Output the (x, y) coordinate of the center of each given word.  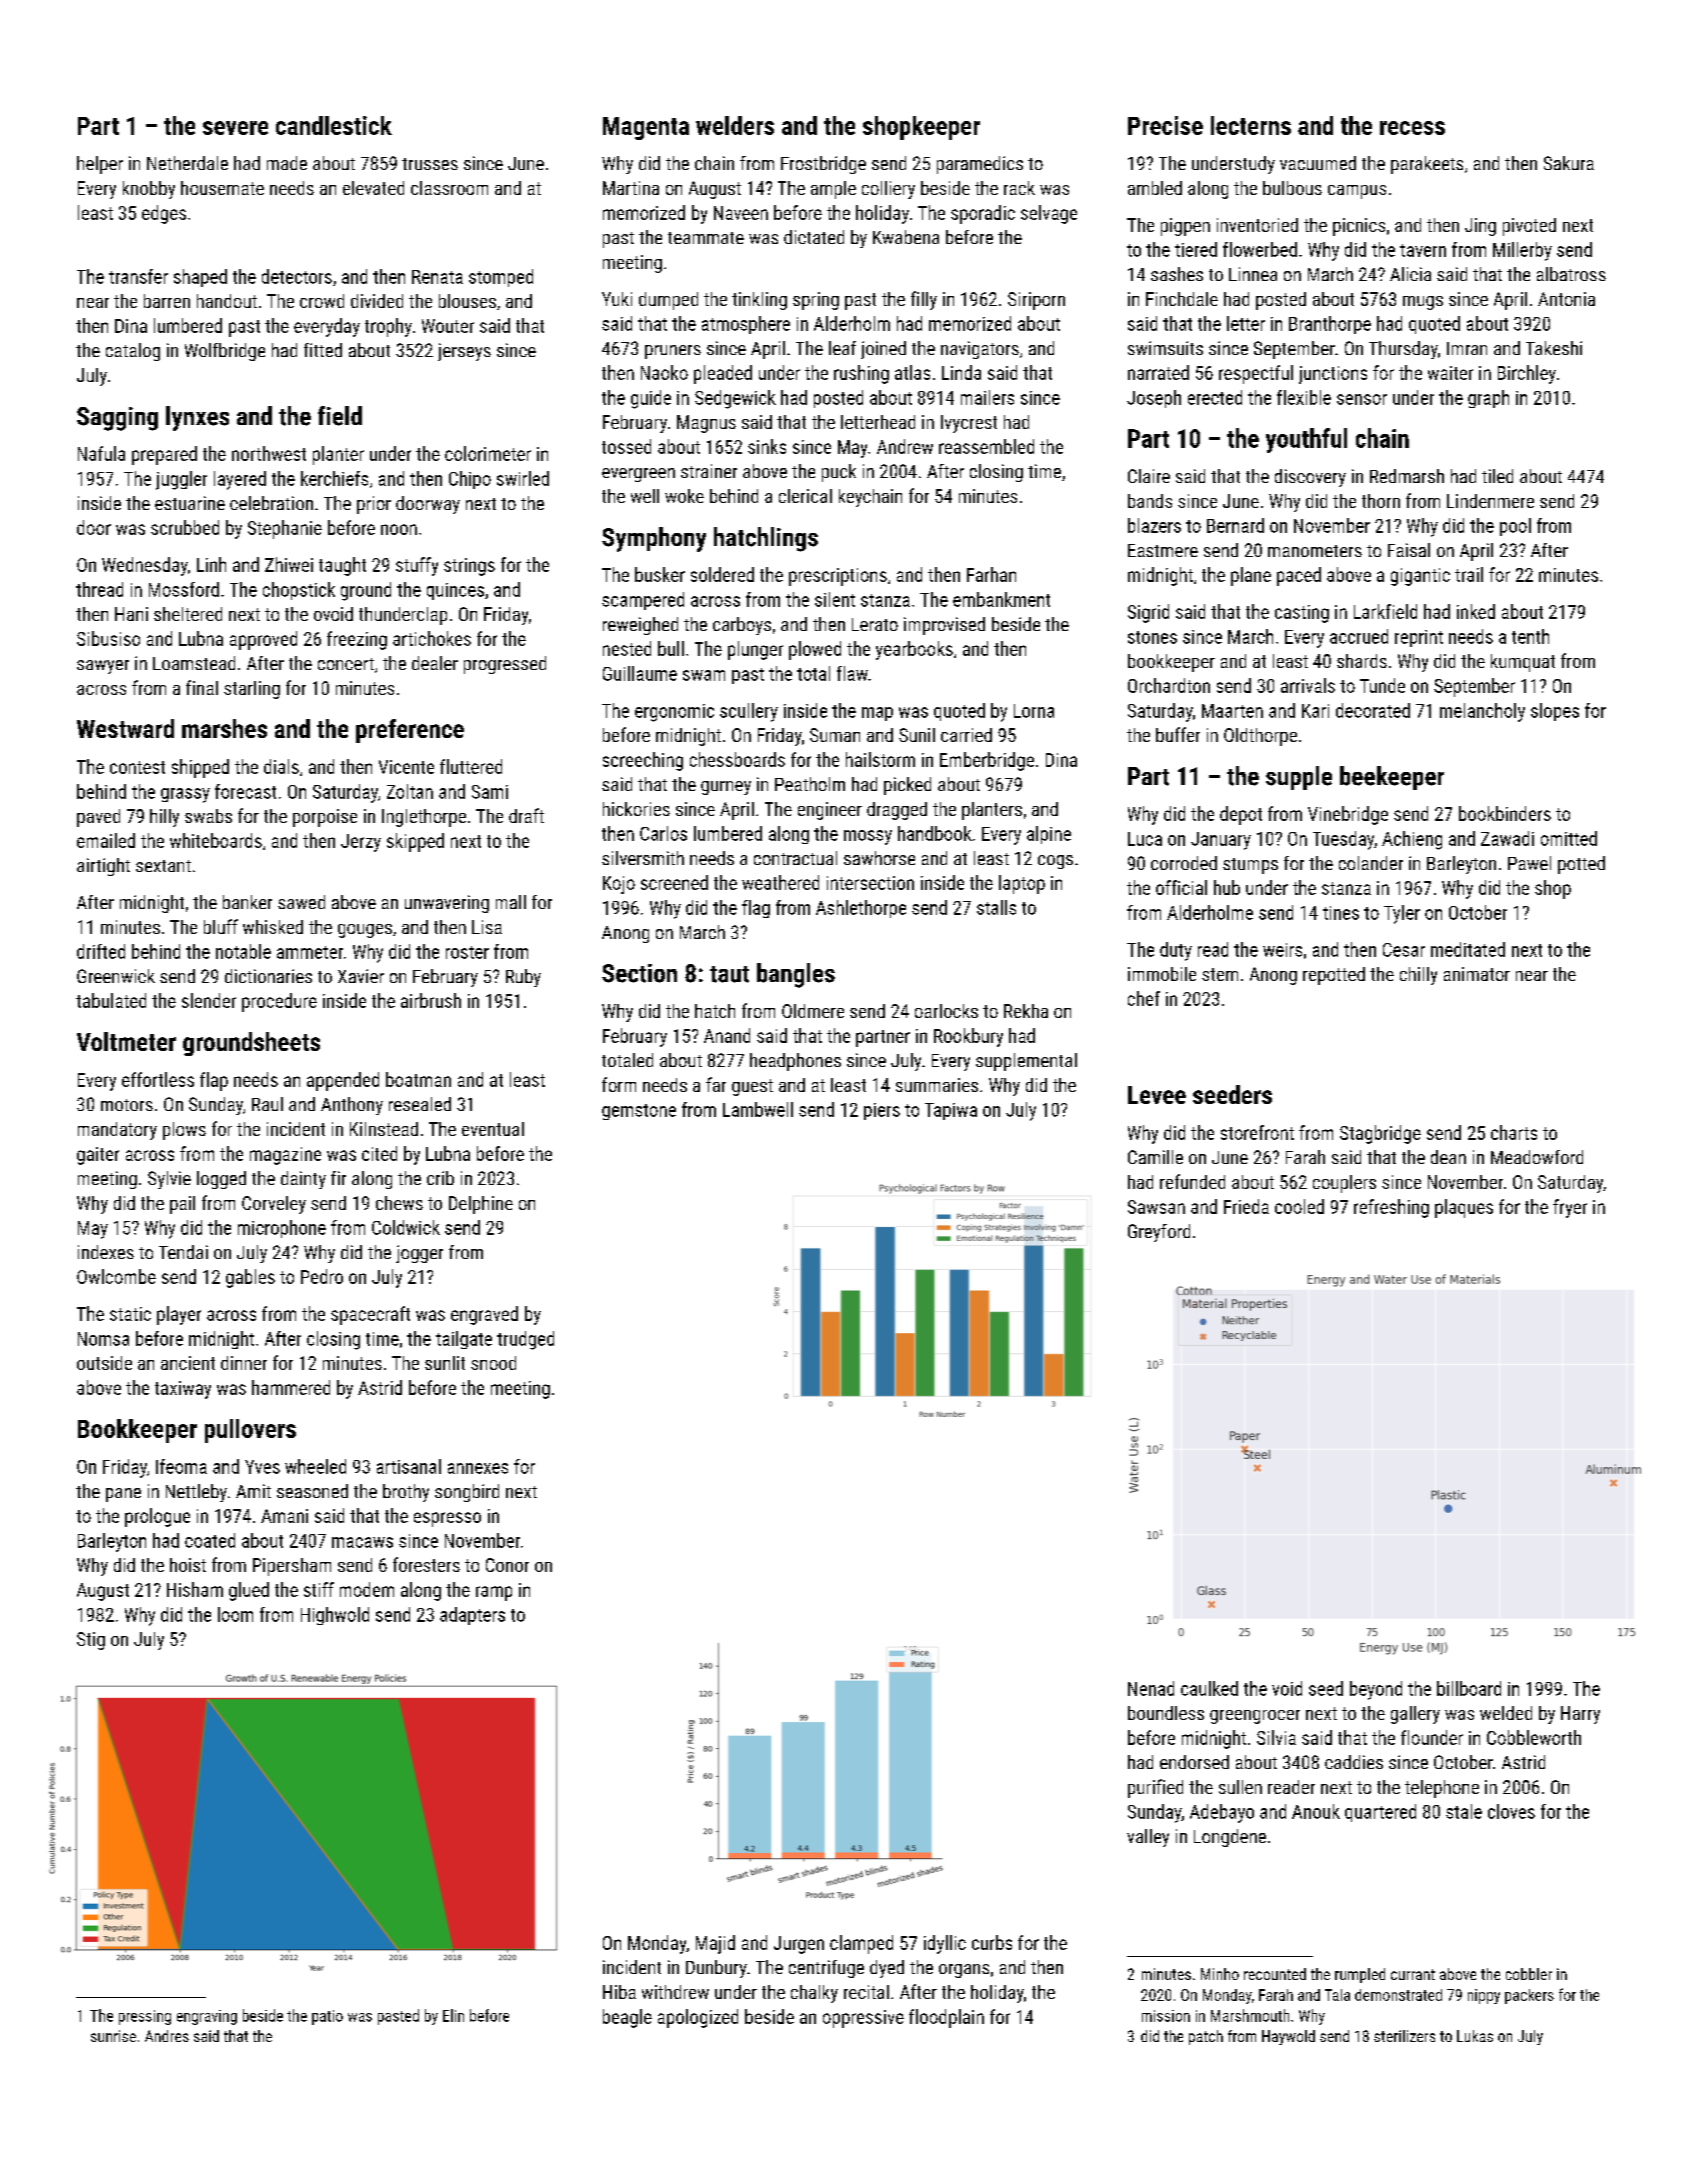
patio (327, 2017)
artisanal (409, 1466)
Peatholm (810, 784)
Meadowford (1537, 1157)
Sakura (1569, 163)
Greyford (1159, 1233)
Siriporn (1036, 301)
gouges (365, 931)
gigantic (1420, 577)
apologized (698, 2018)
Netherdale (187, 163)
